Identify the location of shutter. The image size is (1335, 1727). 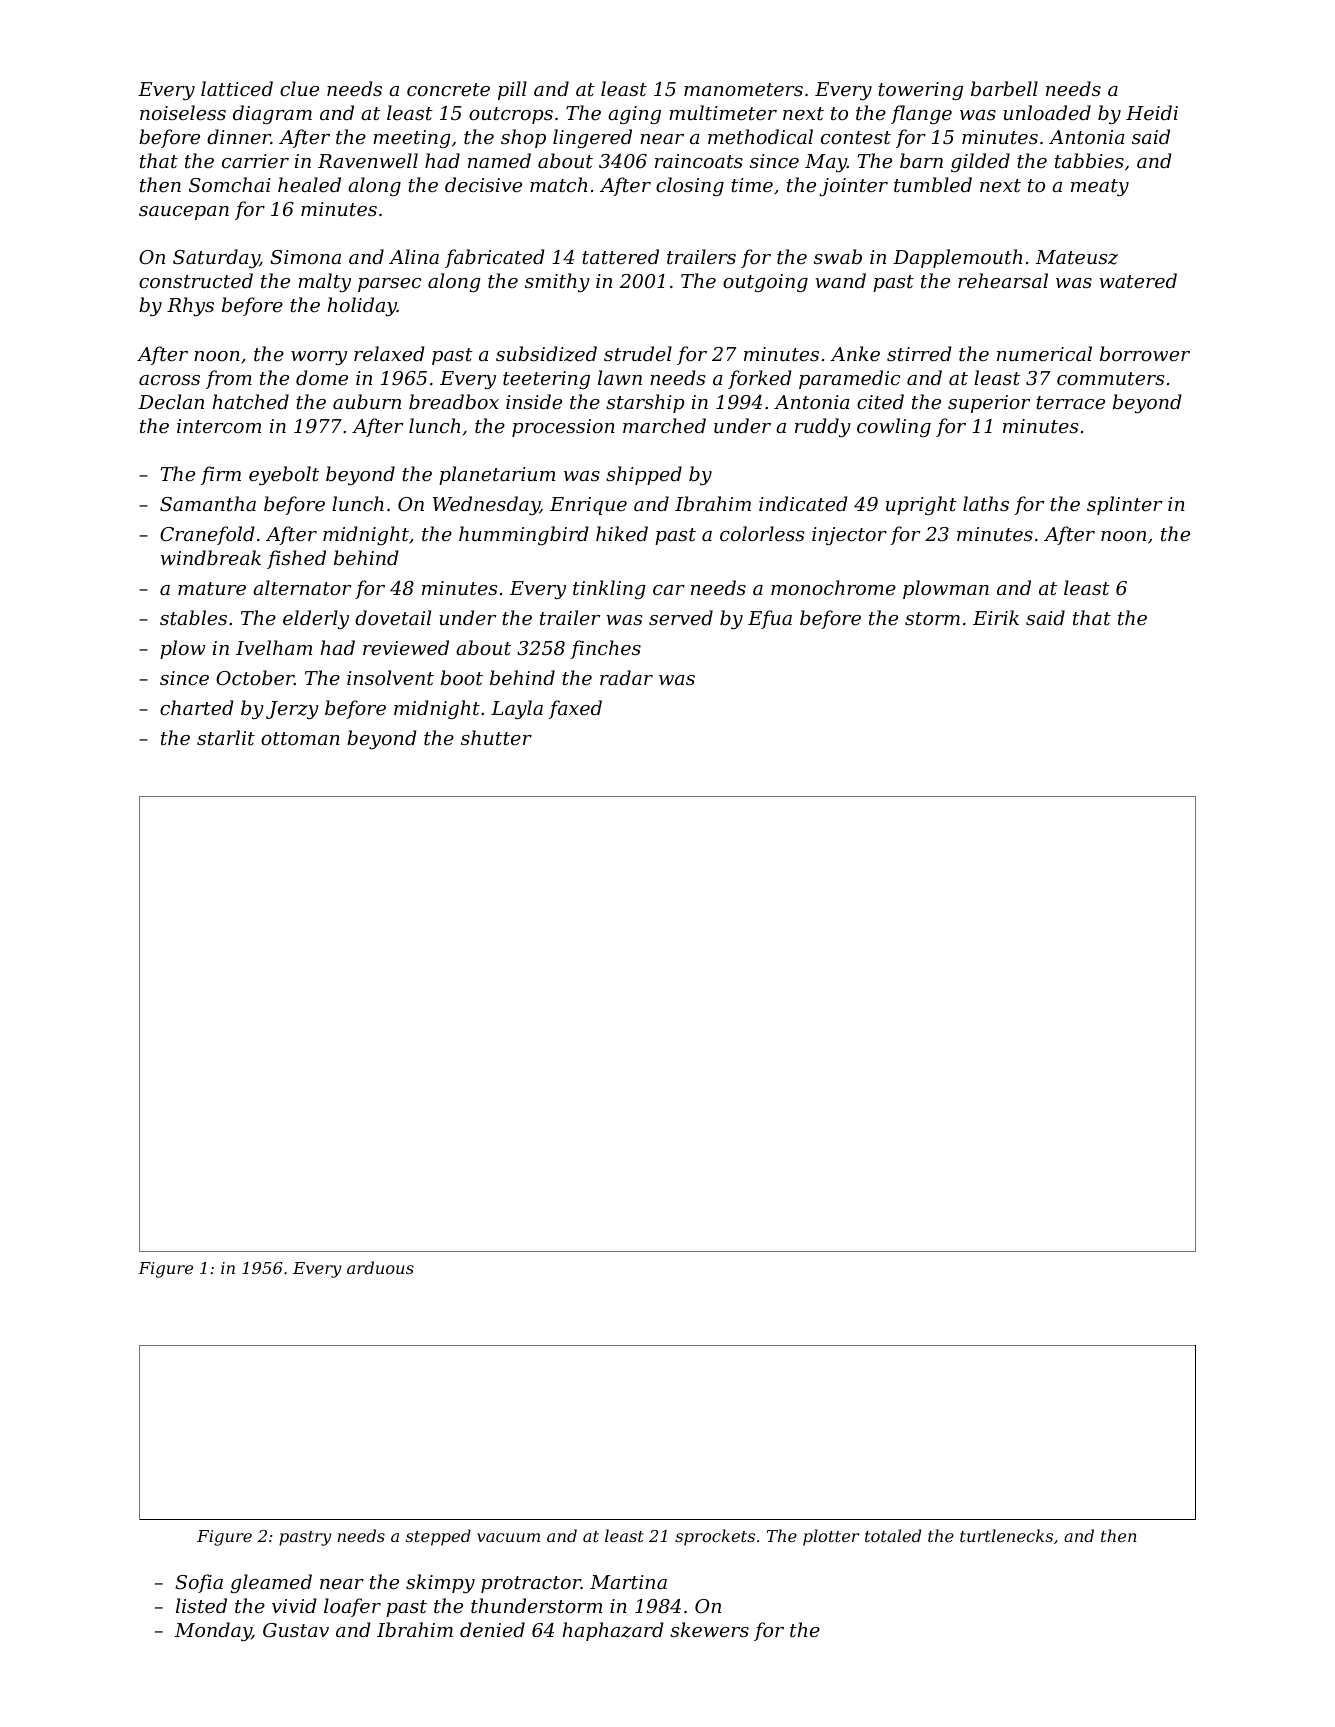
(496, 737).
